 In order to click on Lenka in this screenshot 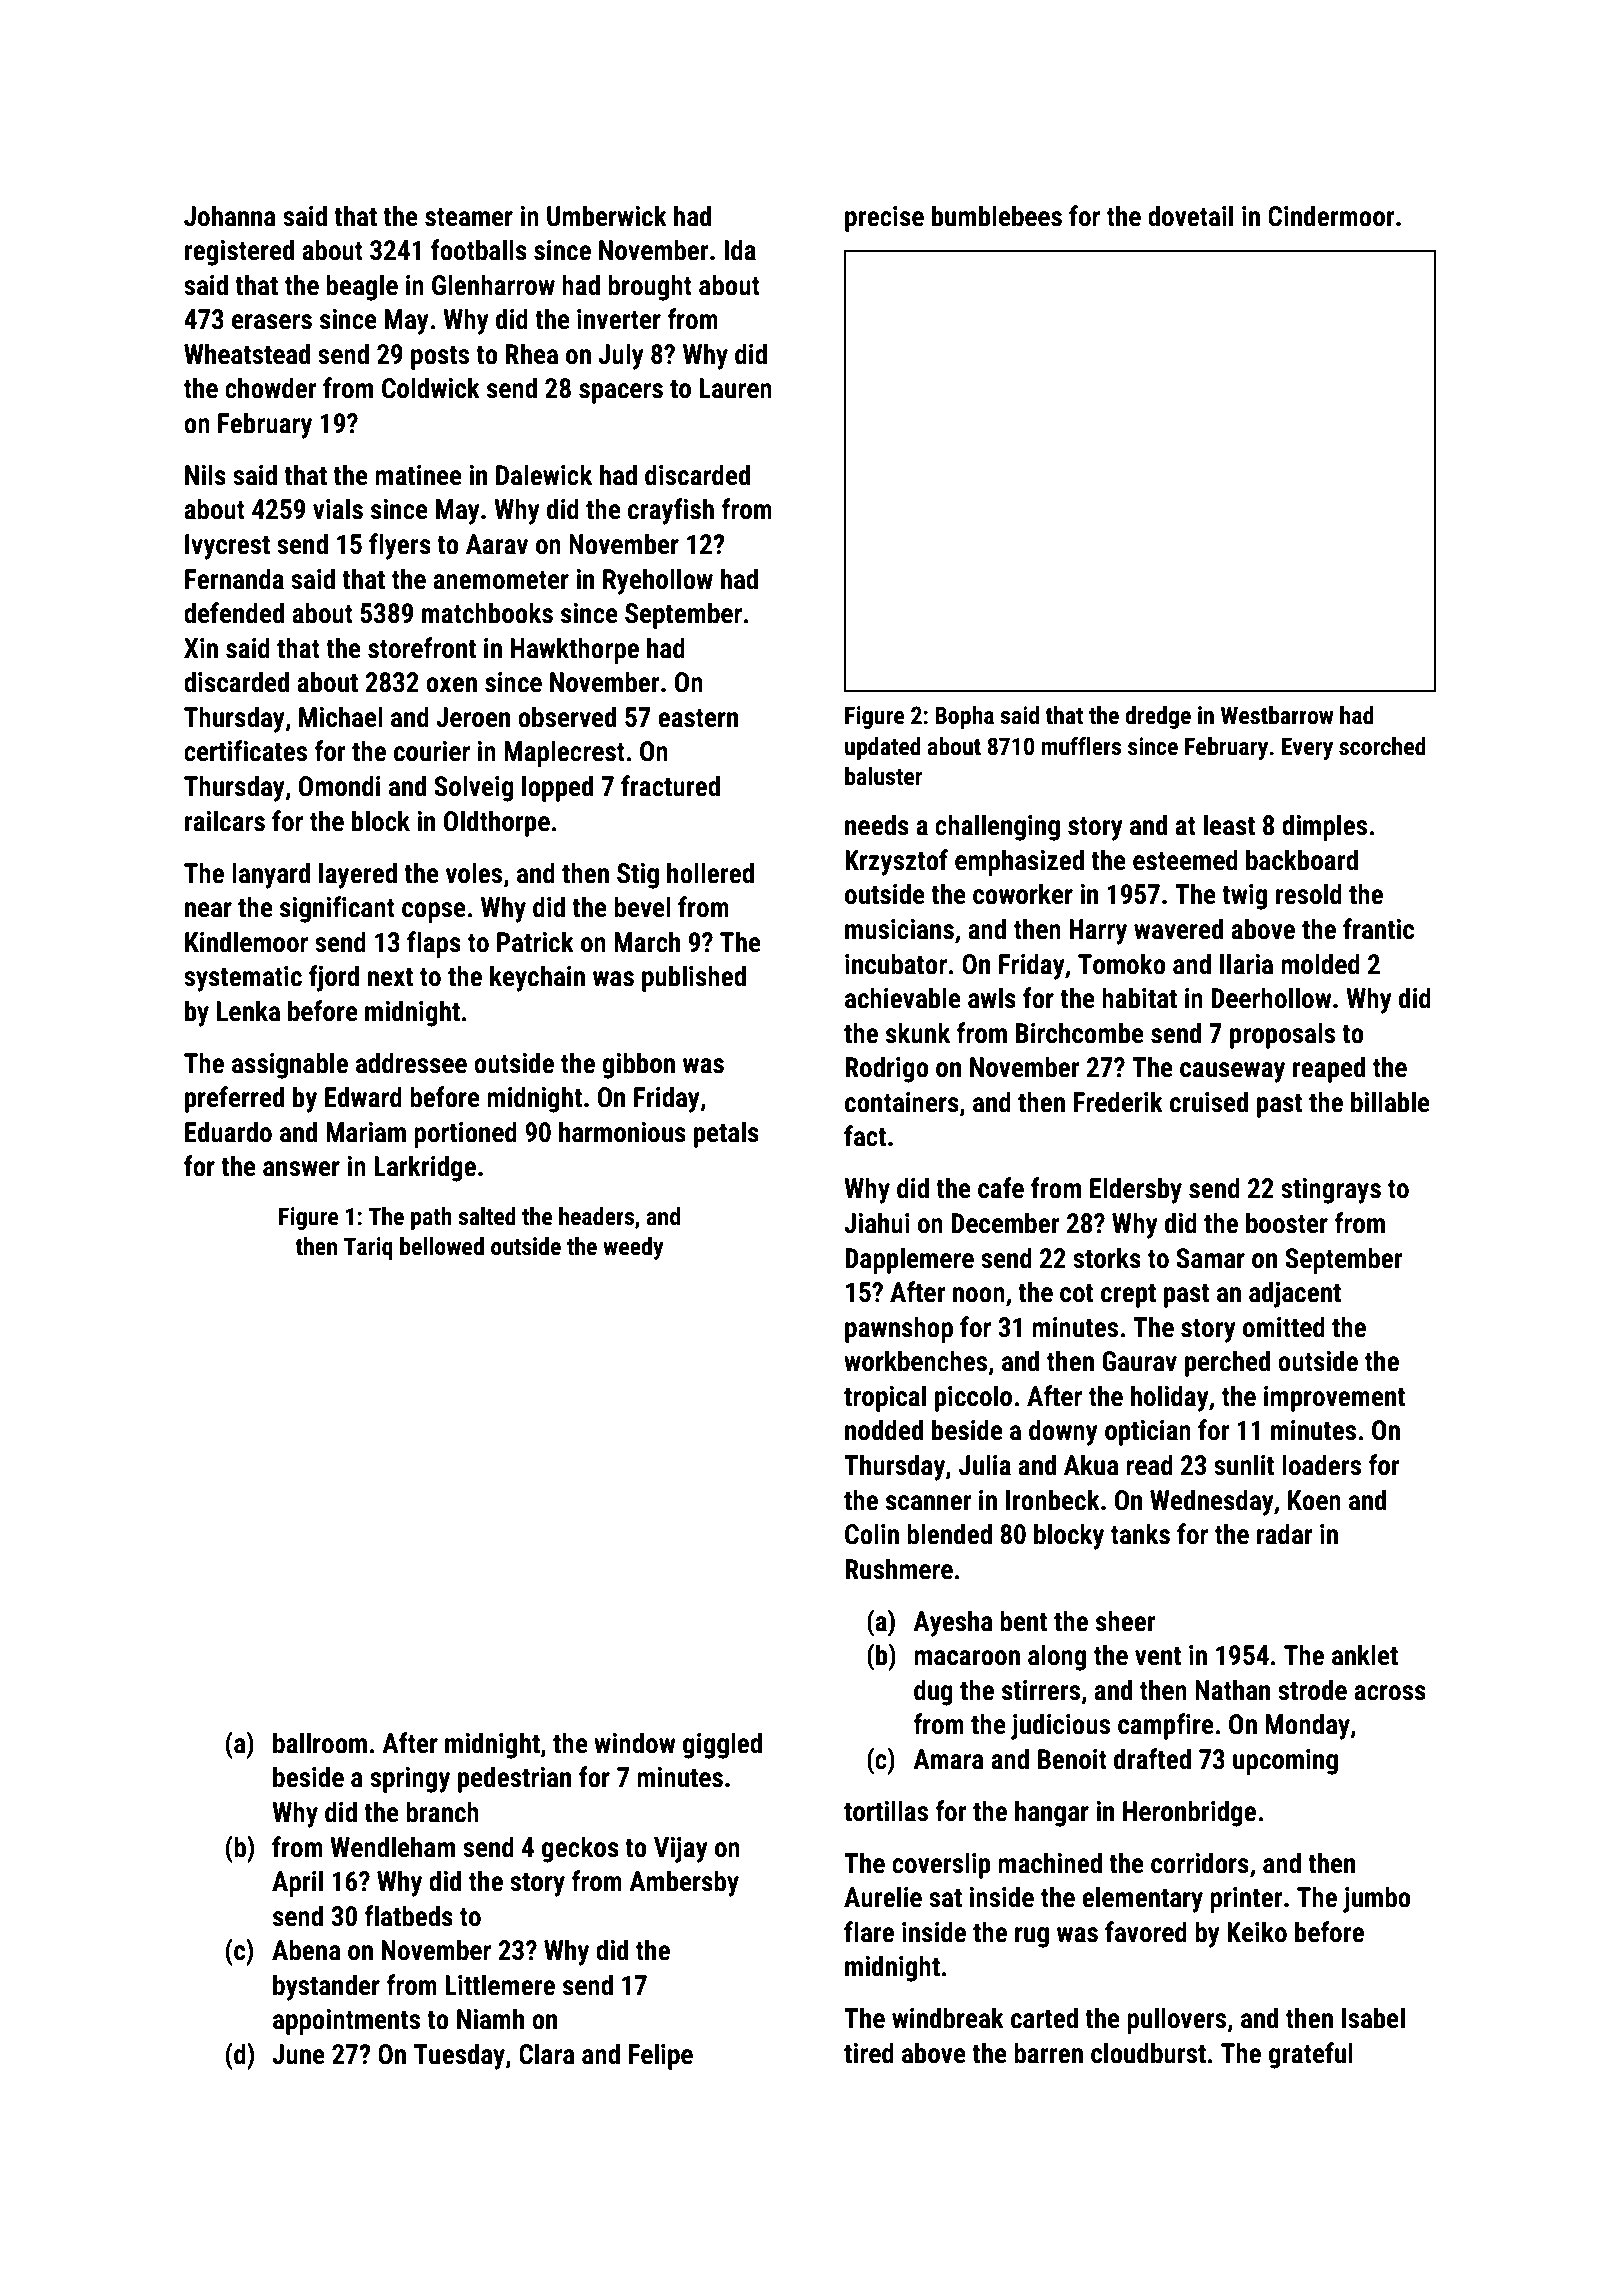, I will do `click(248, 1011)`.
